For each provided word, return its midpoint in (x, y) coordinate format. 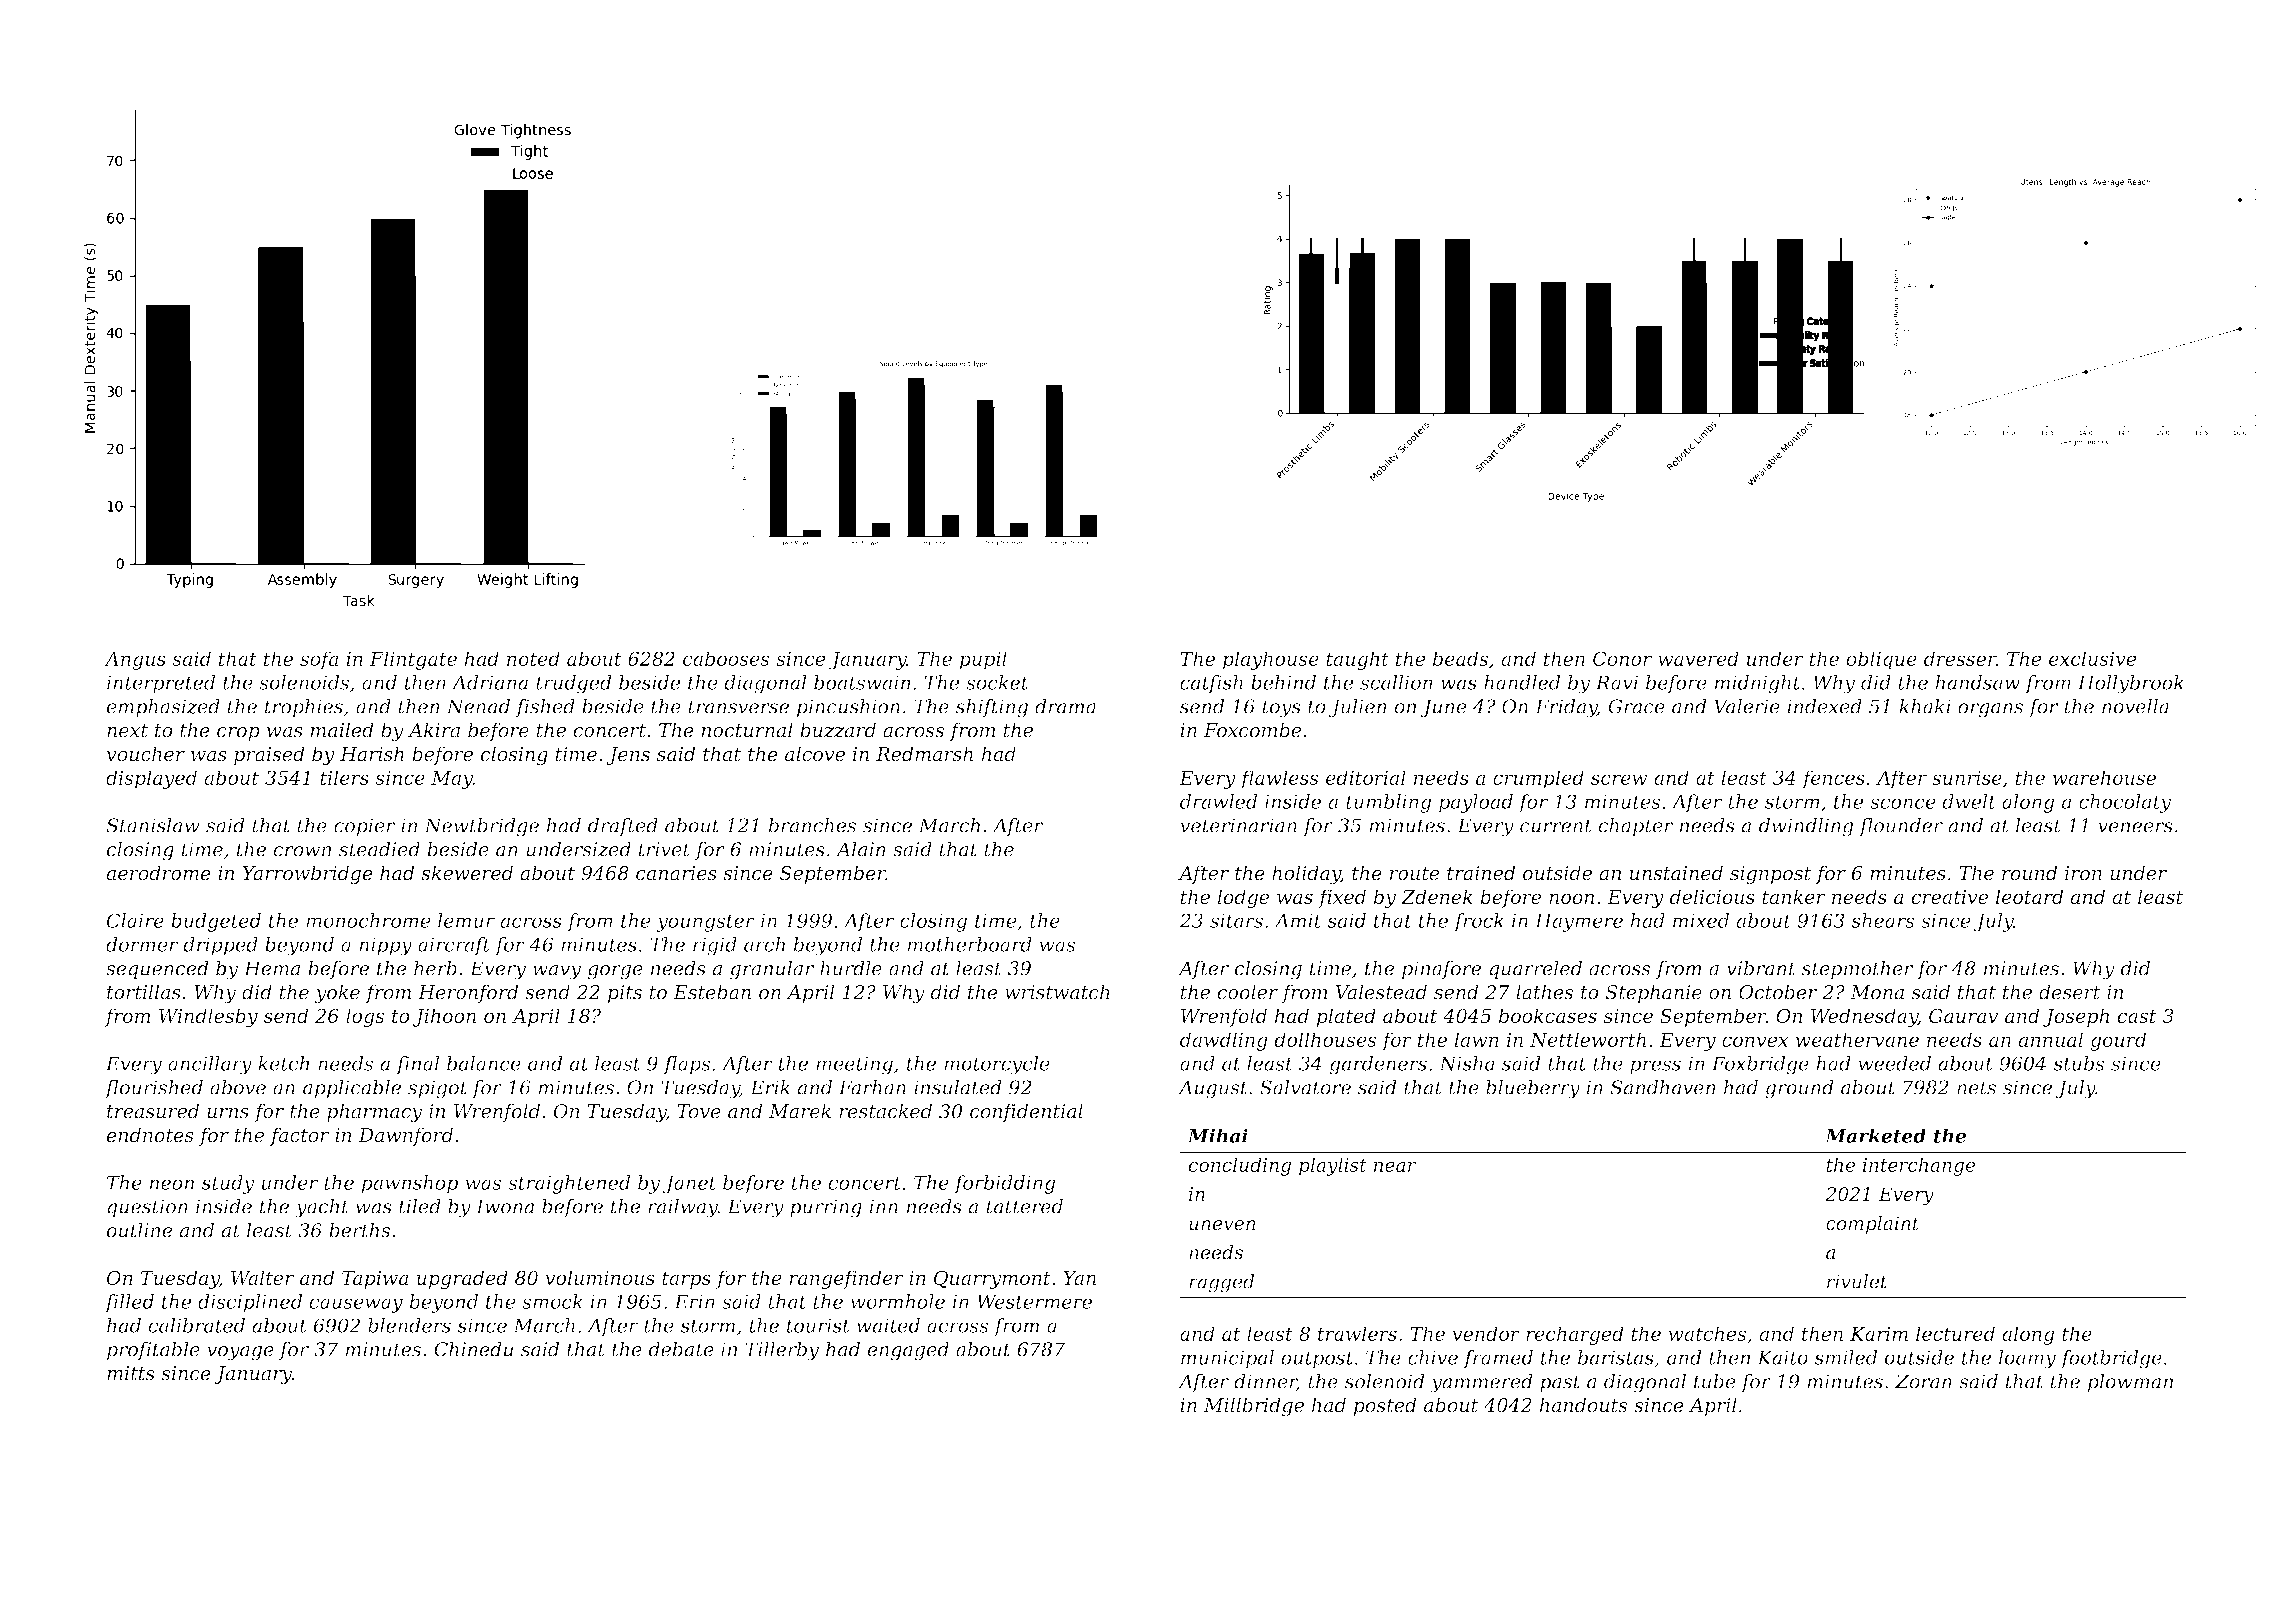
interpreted (161, 684)
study (228, 1184)
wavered (1698, 658)
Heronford (468, 993)
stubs (2079, 1063)
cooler (1247, 992)
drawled (1219, 801)
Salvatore (1305, 1087)
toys (1281, 709)
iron (2083, 873)
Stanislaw (153, 825)
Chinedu (473, 1349)
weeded (1894, 1063)
